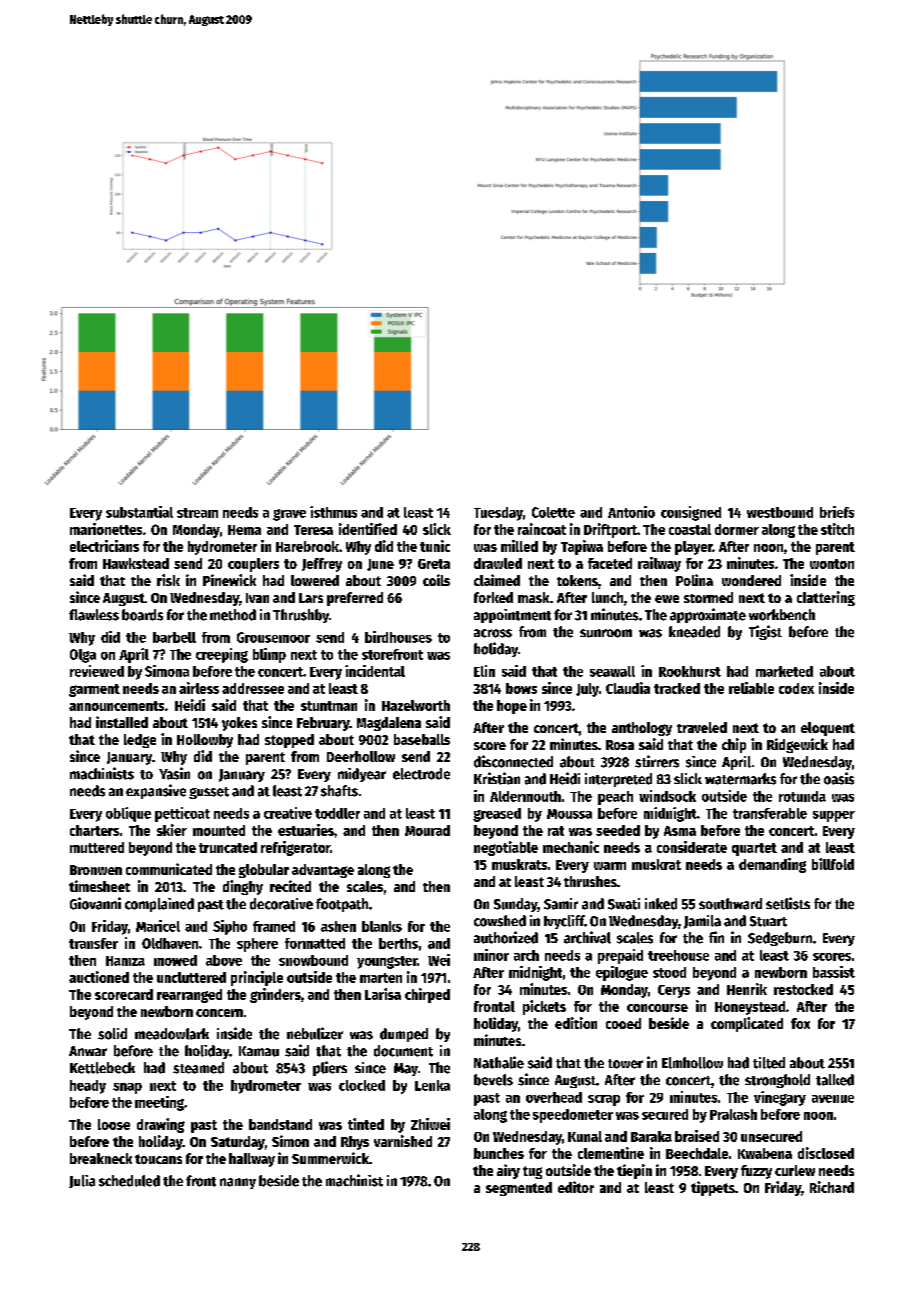 This page has height=1308, width=924. Describe the element at coordinates (83, 656) in the page. I see `Olga` at that location.
